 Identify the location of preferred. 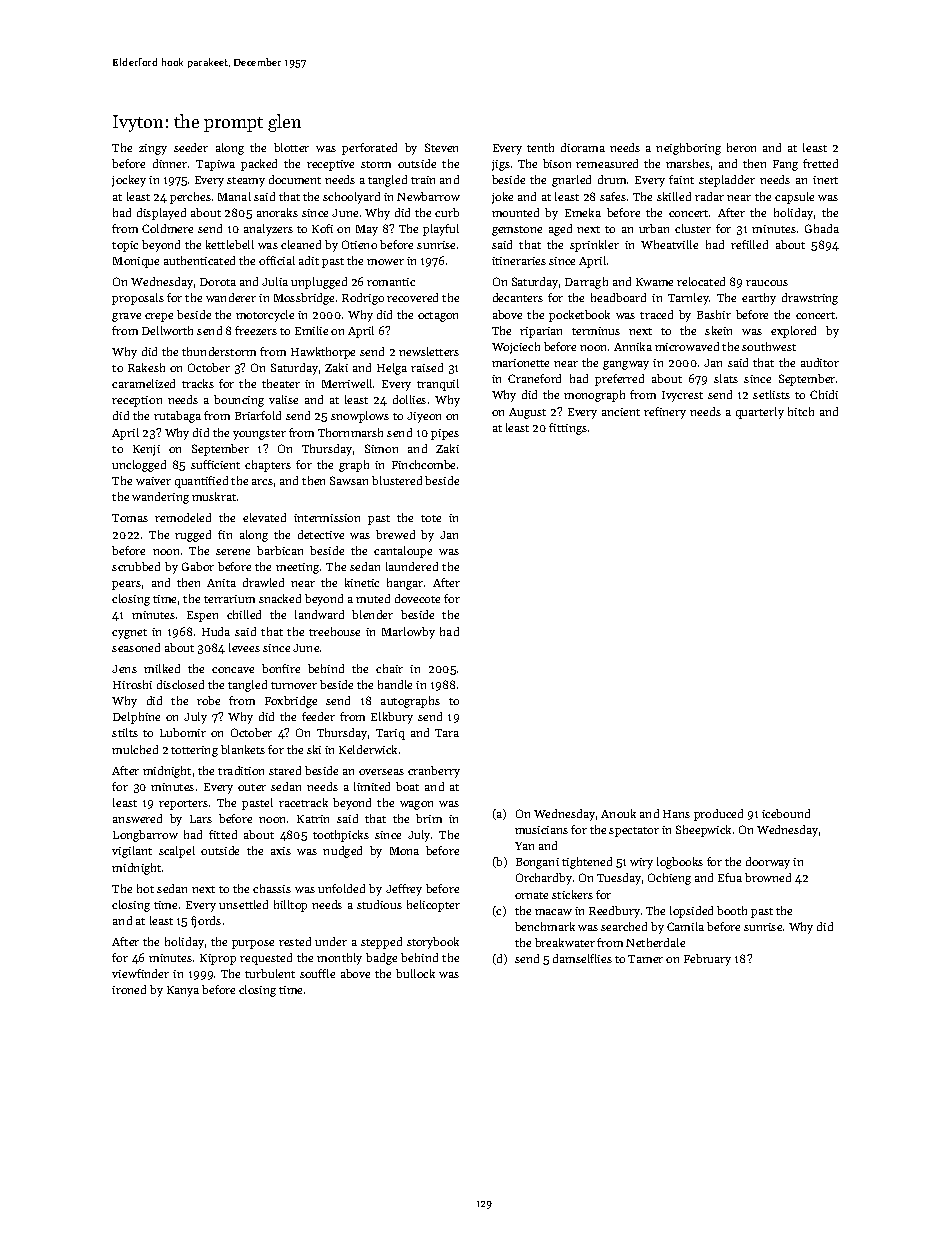
(619, 380).
